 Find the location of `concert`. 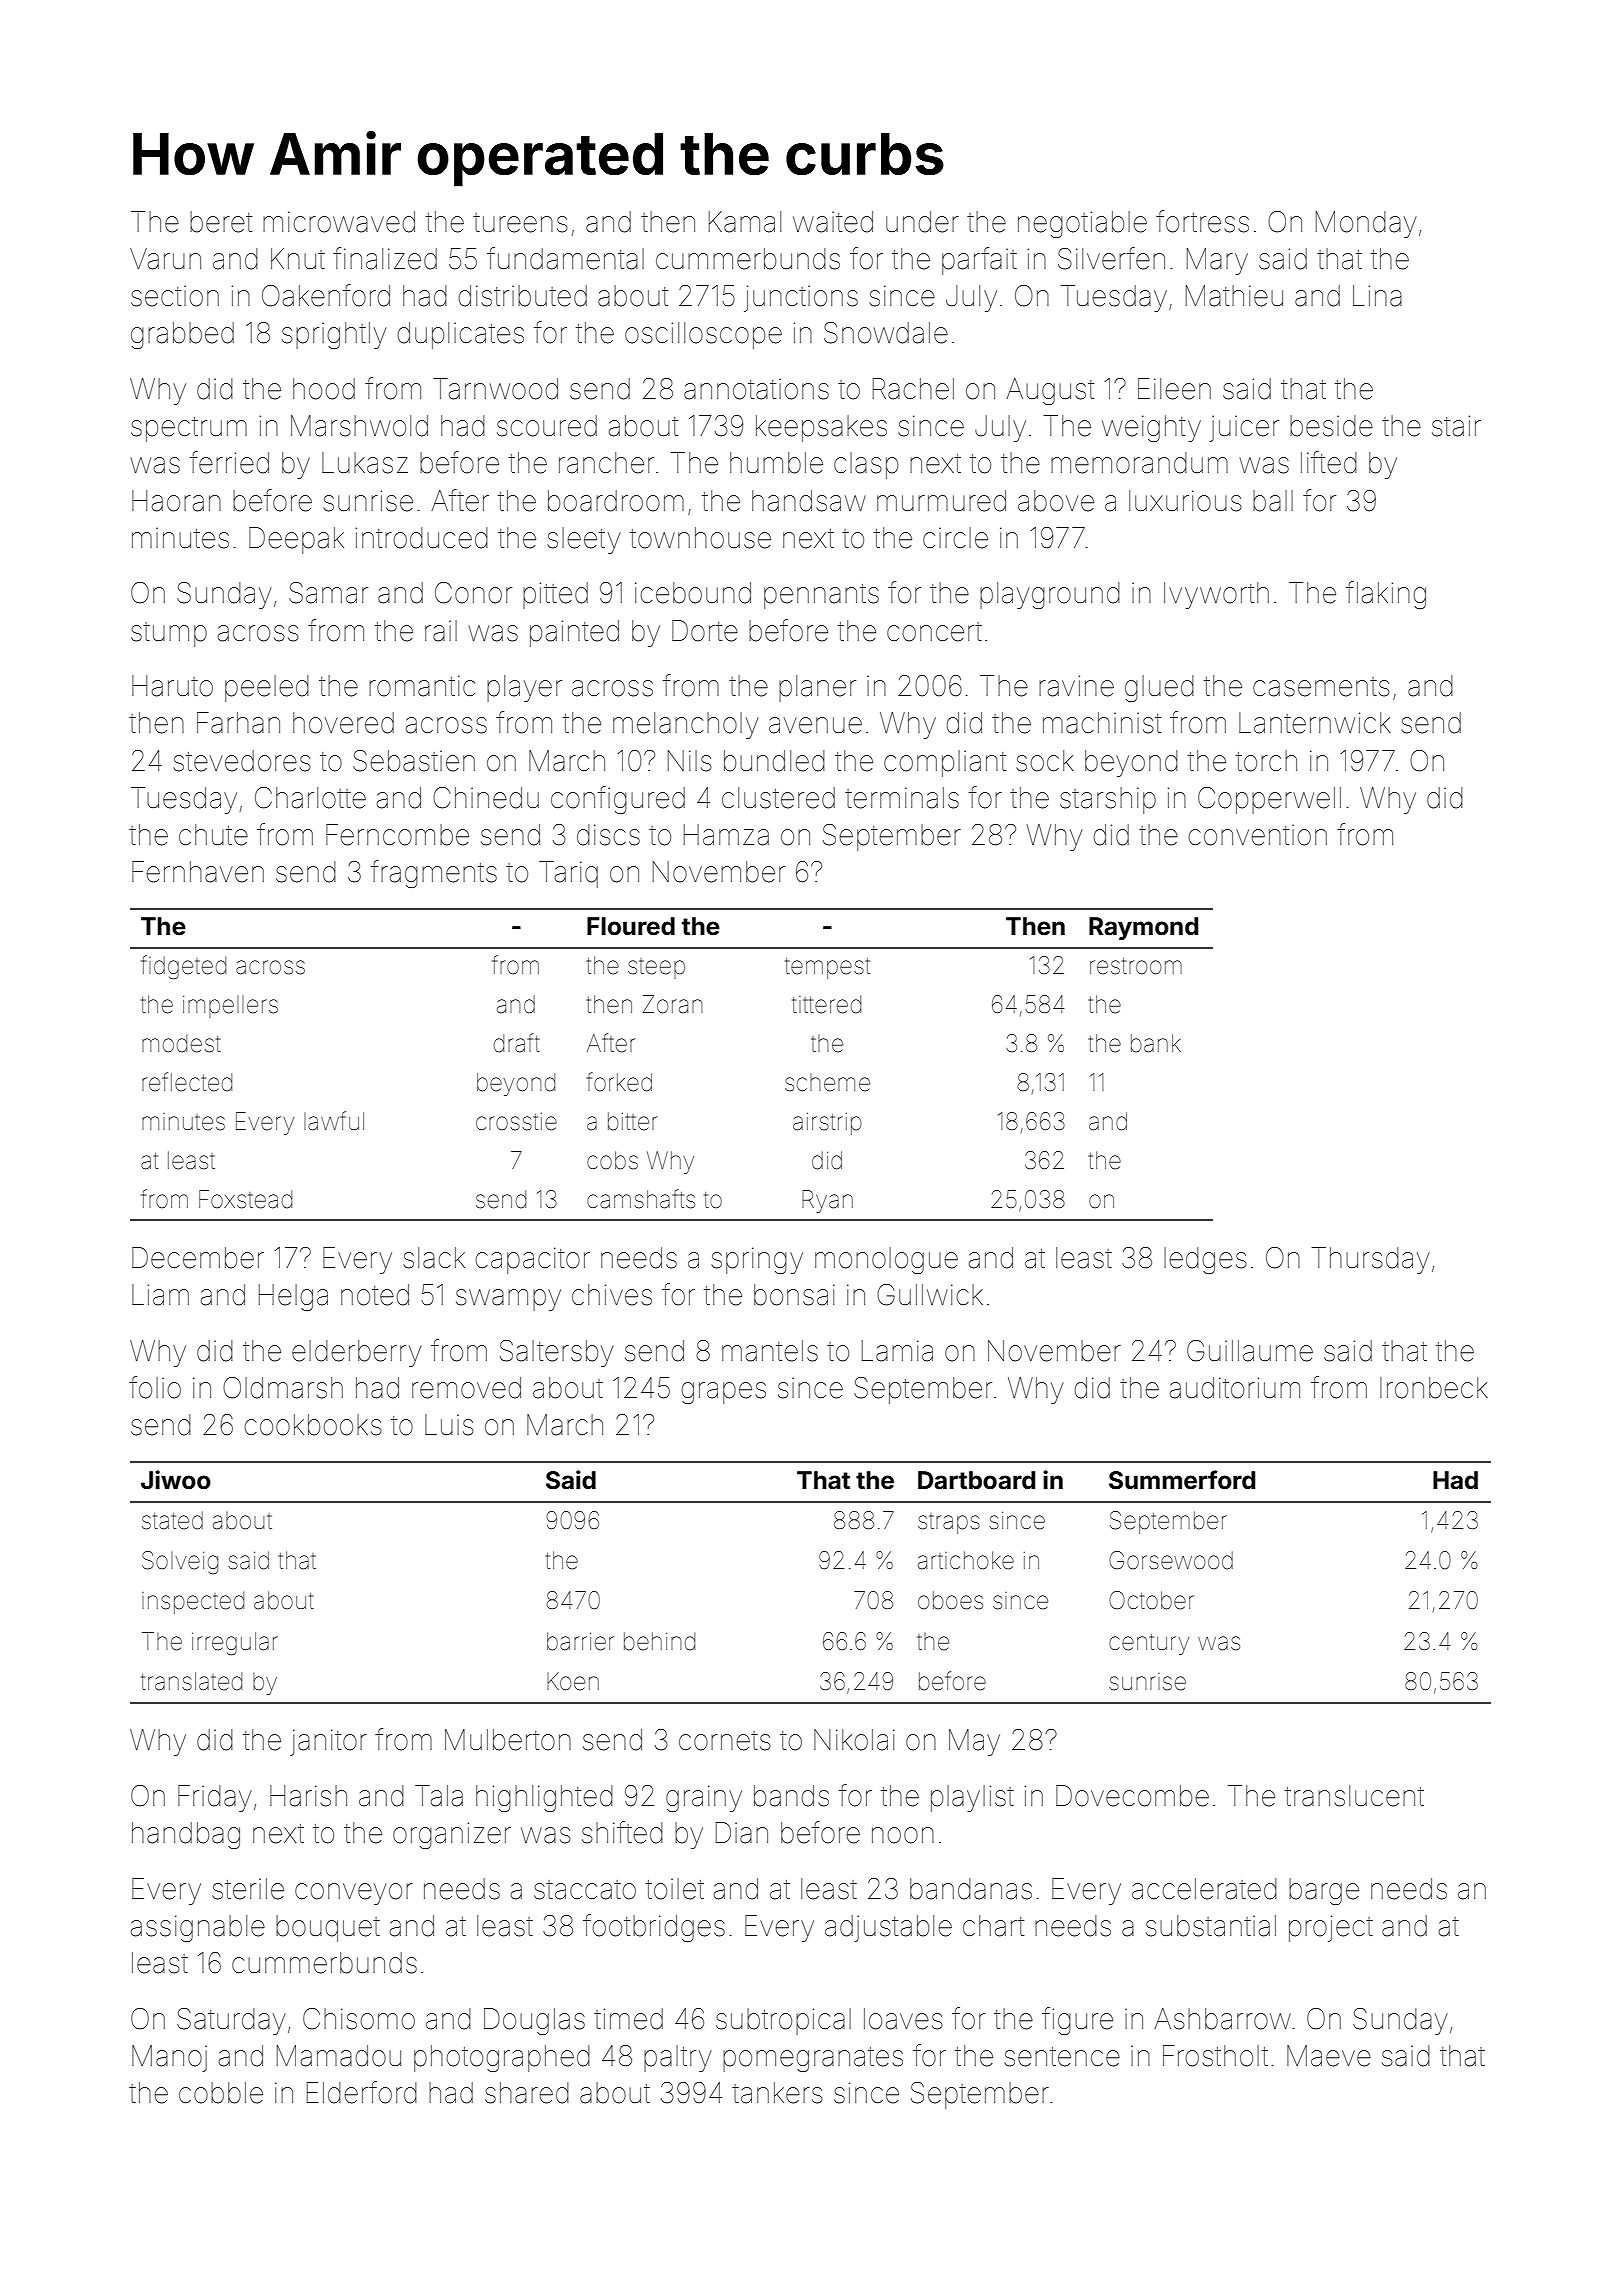

concert is located at coordinates (934, 632).
